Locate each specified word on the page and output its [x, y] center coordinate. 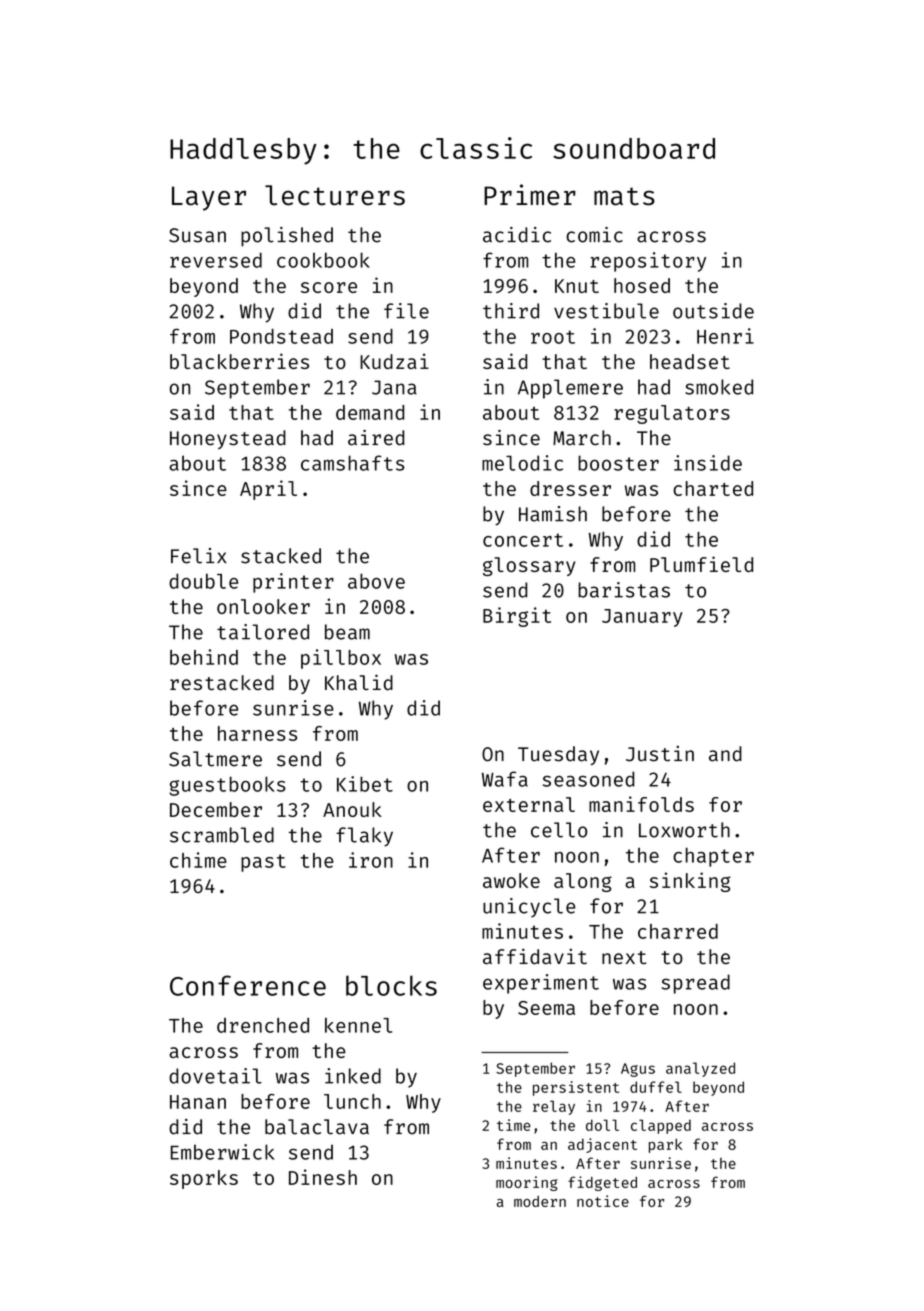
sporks [204, 1179]
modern [540, 1201]
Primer [530, 195]
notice [603, 1201]
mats [624, 196]
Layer [209, 198]
